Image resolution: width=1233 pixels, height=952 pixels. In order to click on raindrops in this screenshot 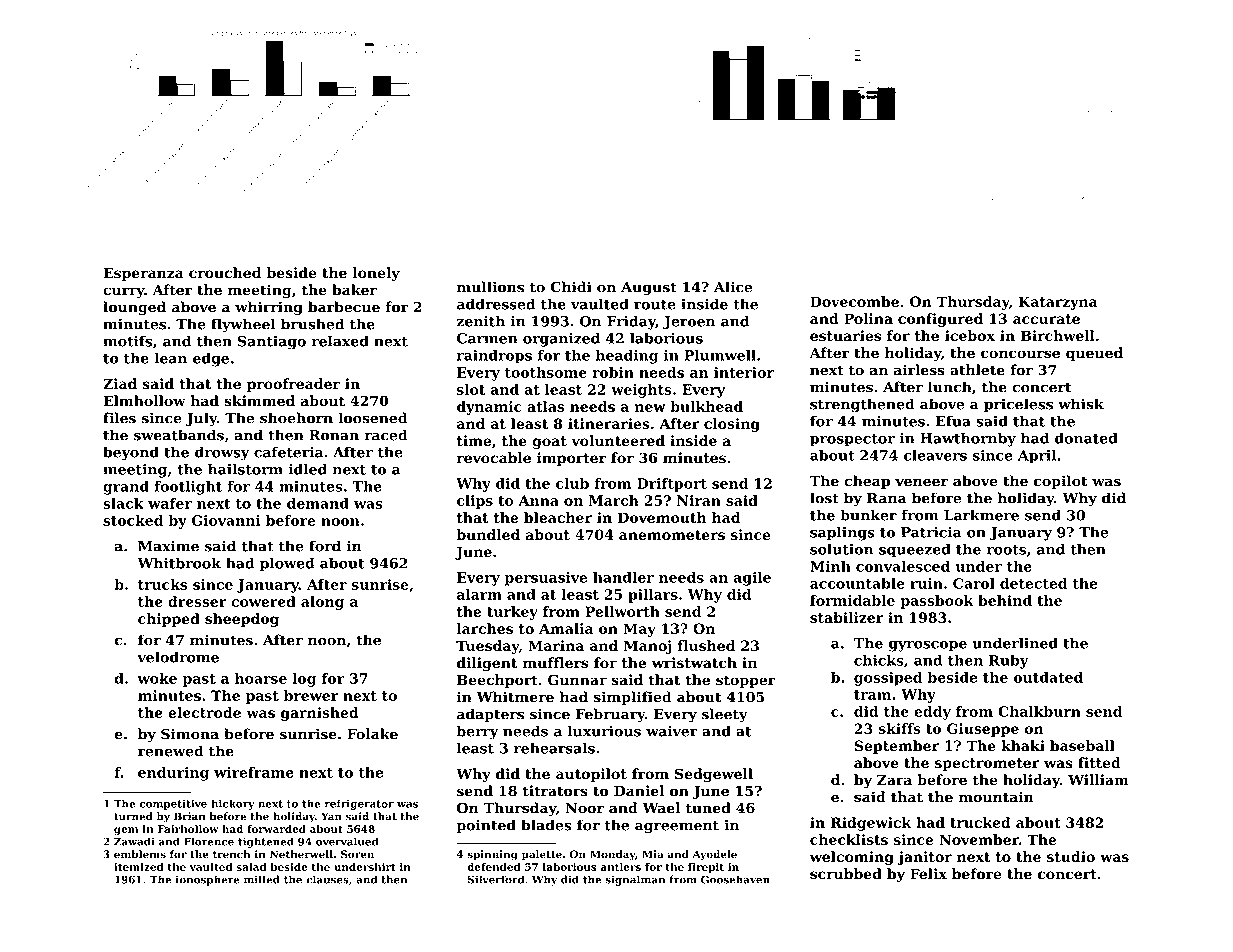, I will do `click(494, 357)`.
